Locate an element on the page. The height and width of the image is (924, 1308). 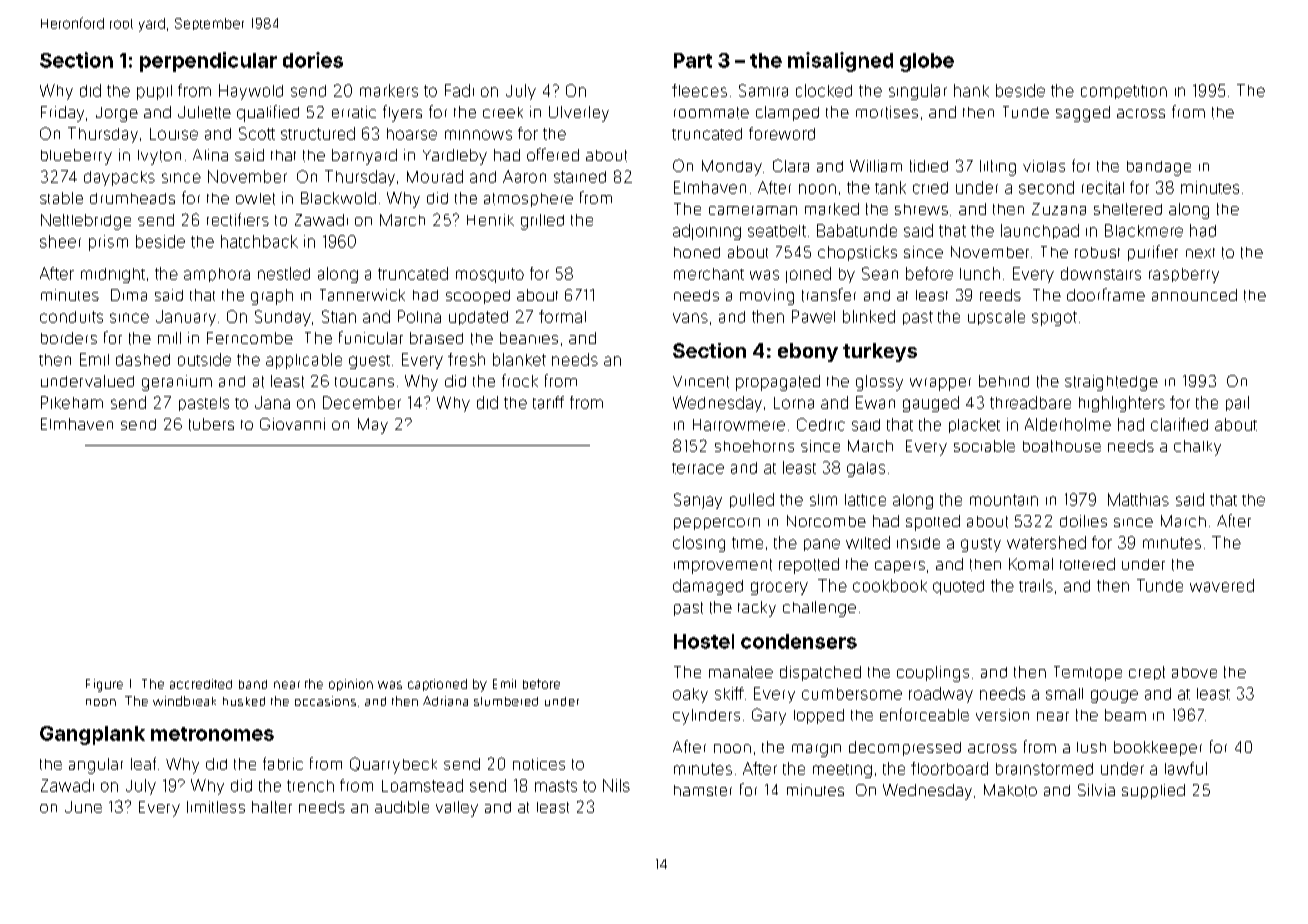
dories is located at coordinates (313, 60).
